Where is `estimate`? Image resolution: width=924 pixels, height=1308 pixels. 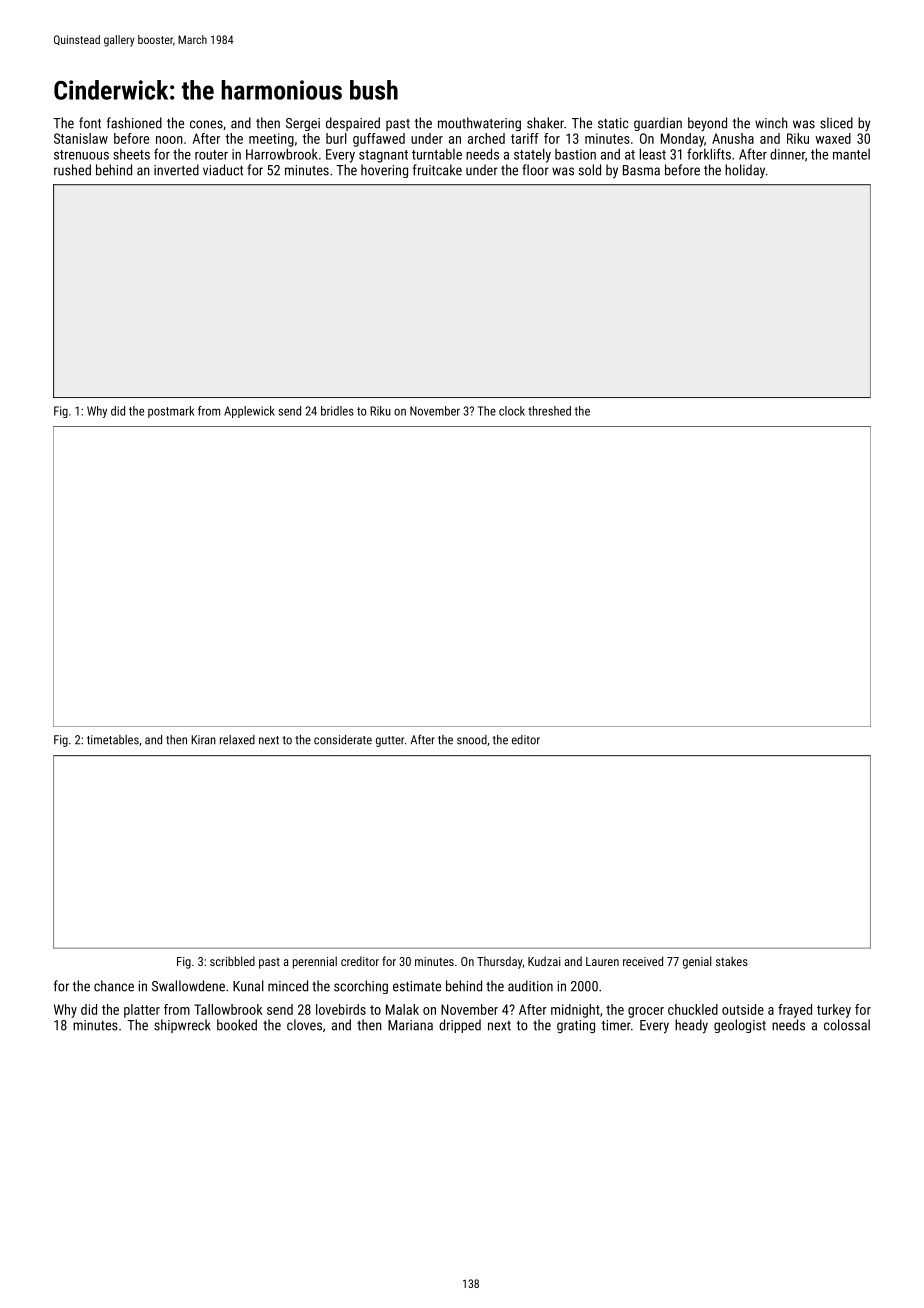
estimate is located at coordinates (417, 986).
